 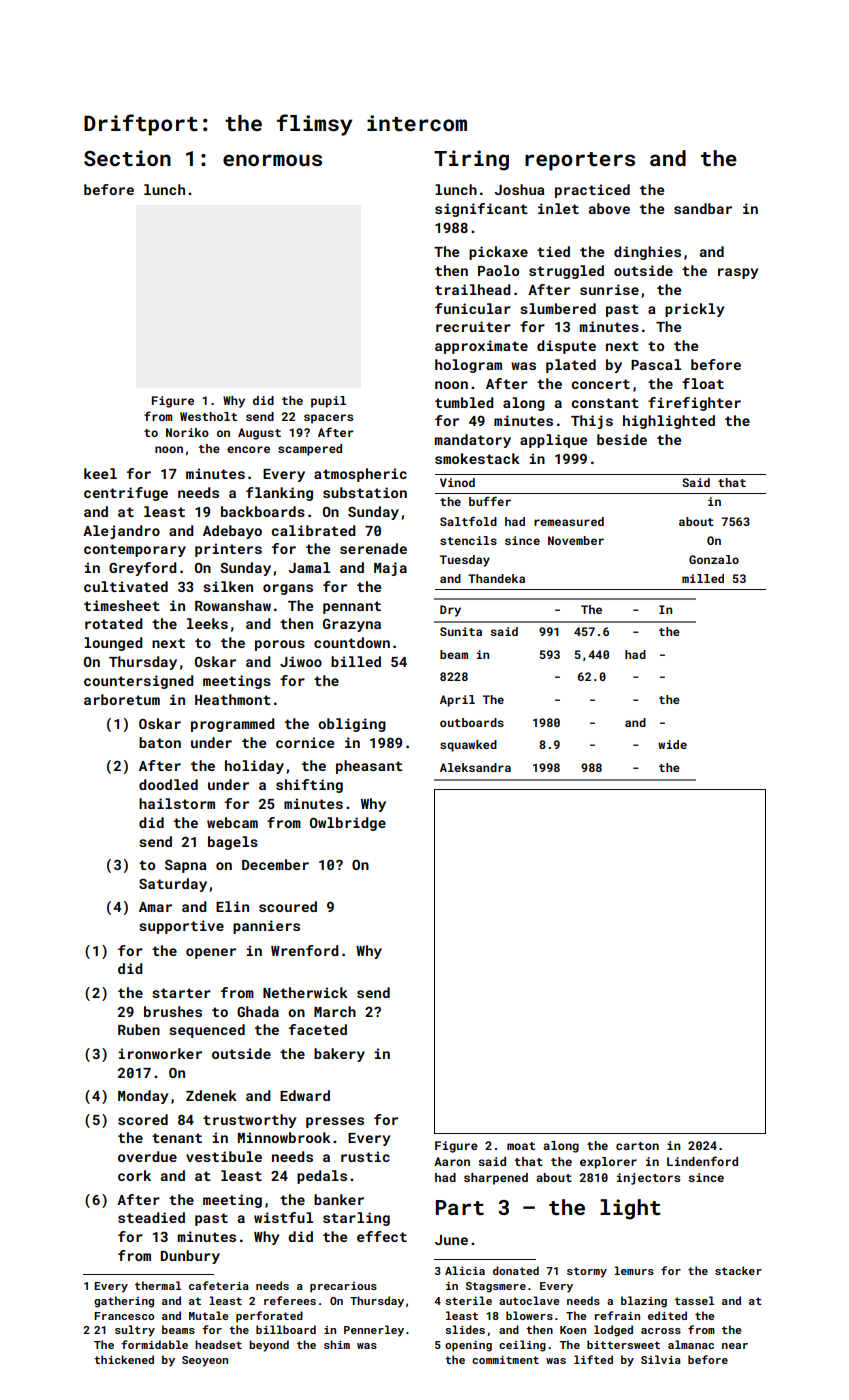 I want to click on Netherwick, so click(x=305, y=992).
